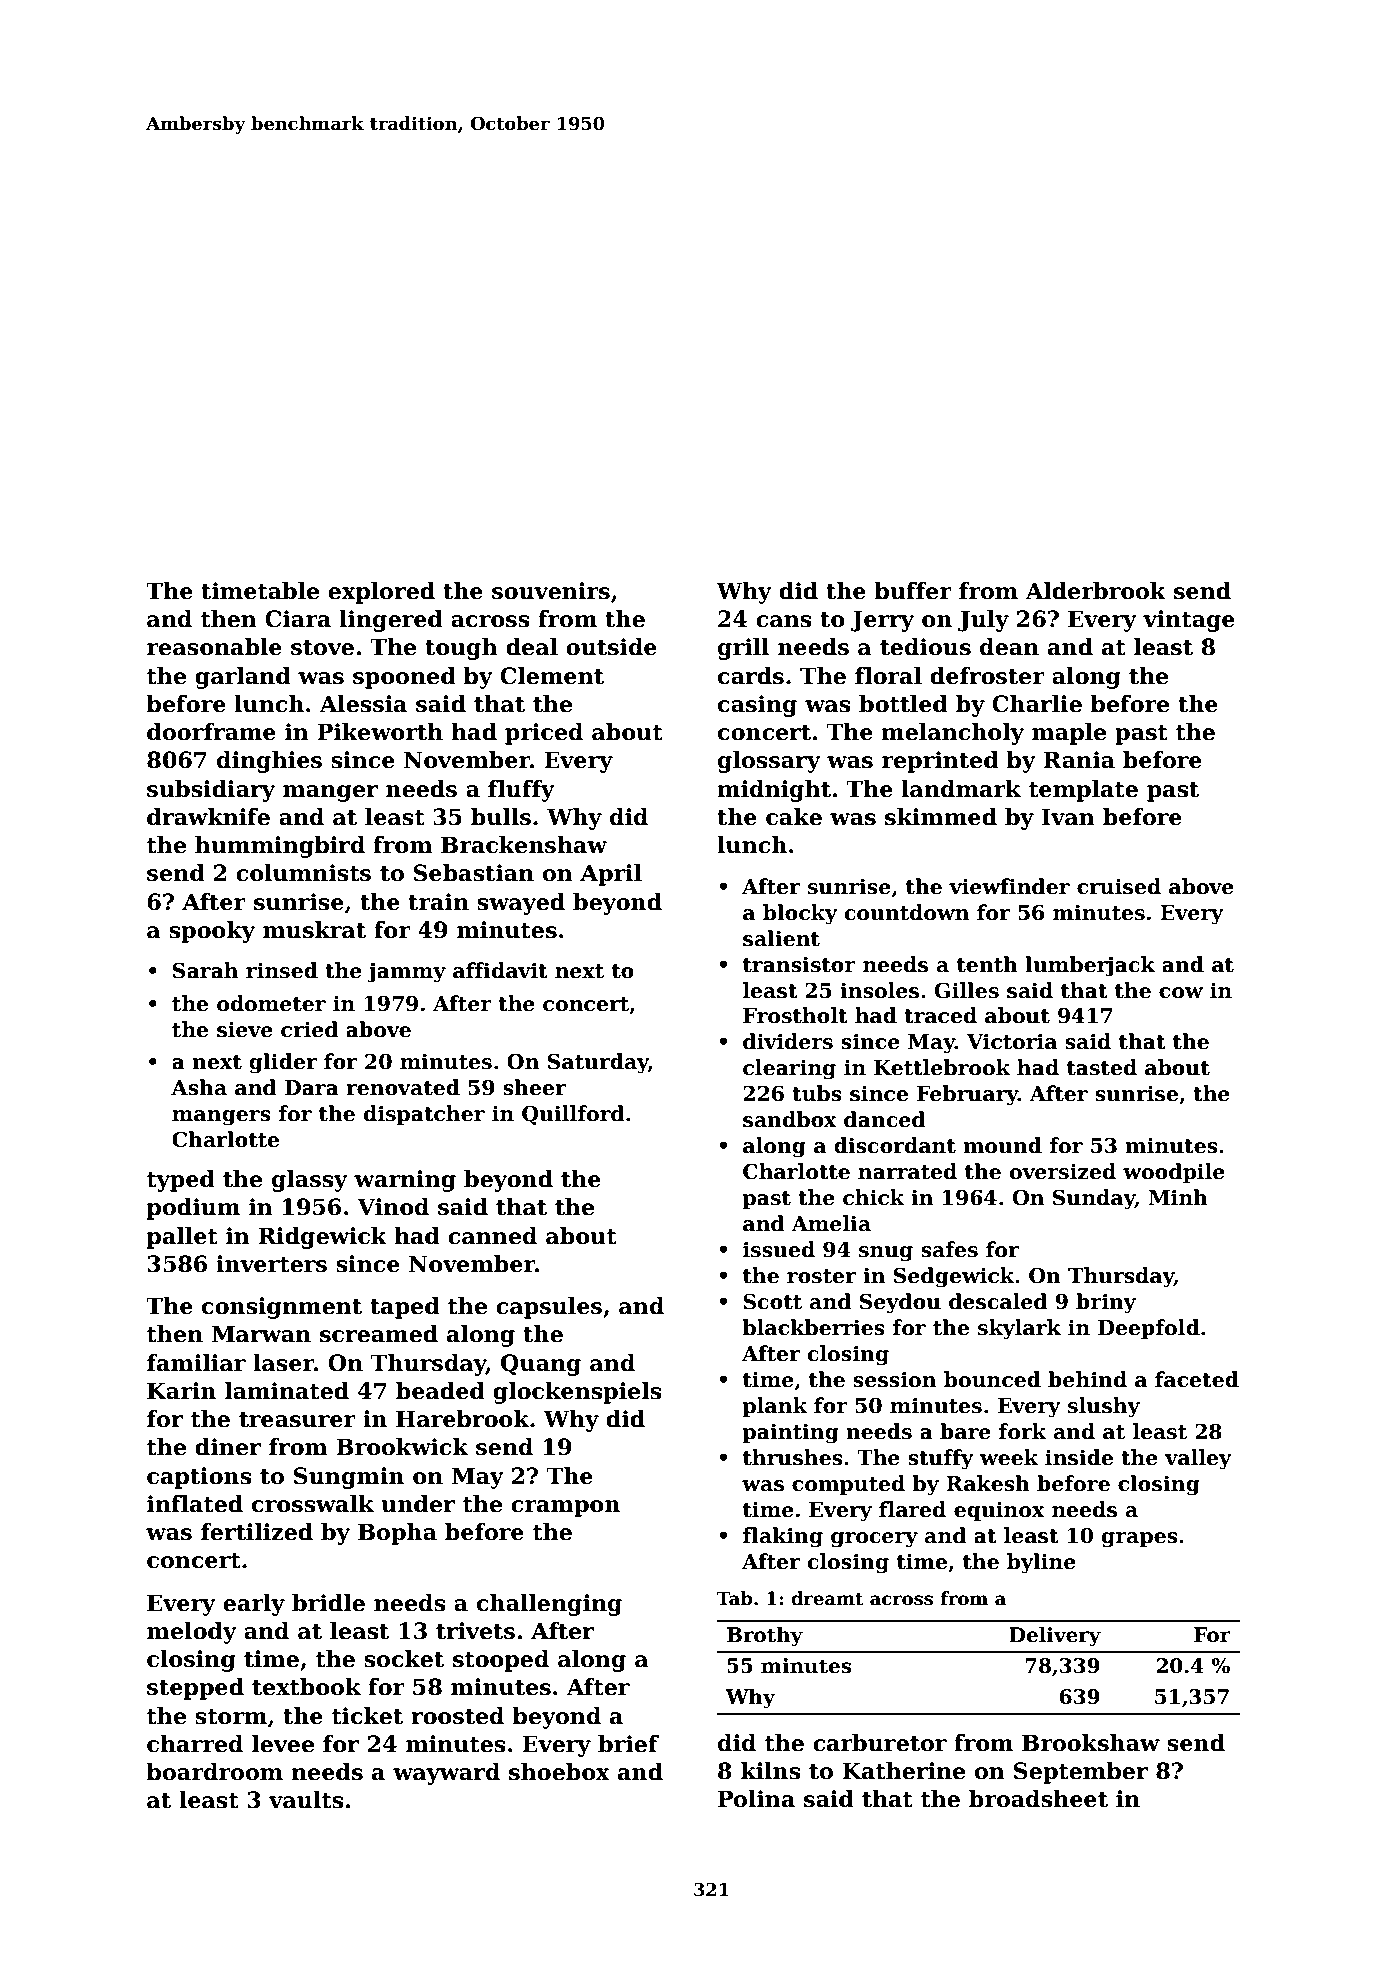 The image size is (1386, 1969). I want to click on Alderbrook, so click(1095, 591).
